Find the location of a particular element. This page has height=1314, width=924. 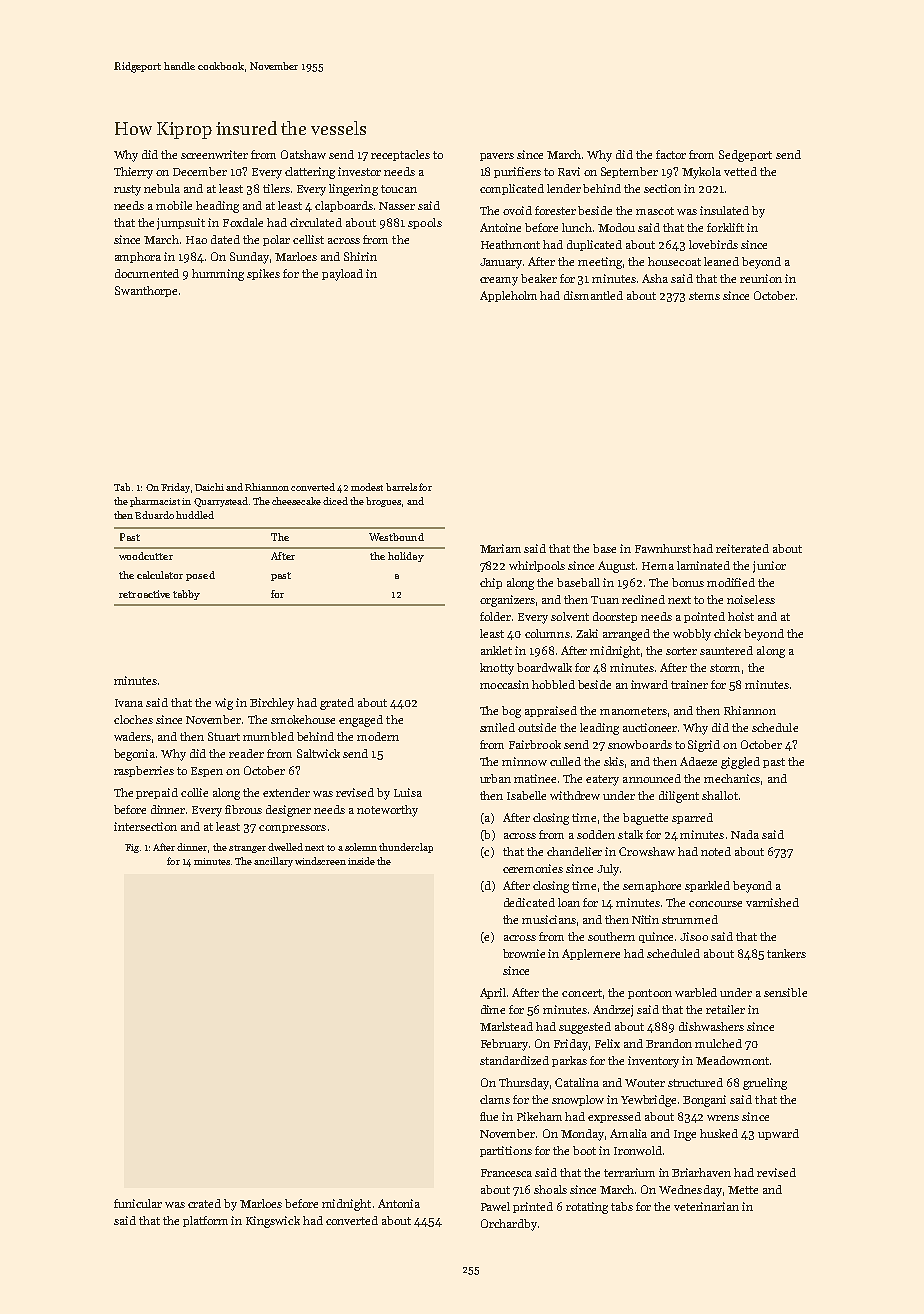

Hema is located at coordinates (658, 566).
